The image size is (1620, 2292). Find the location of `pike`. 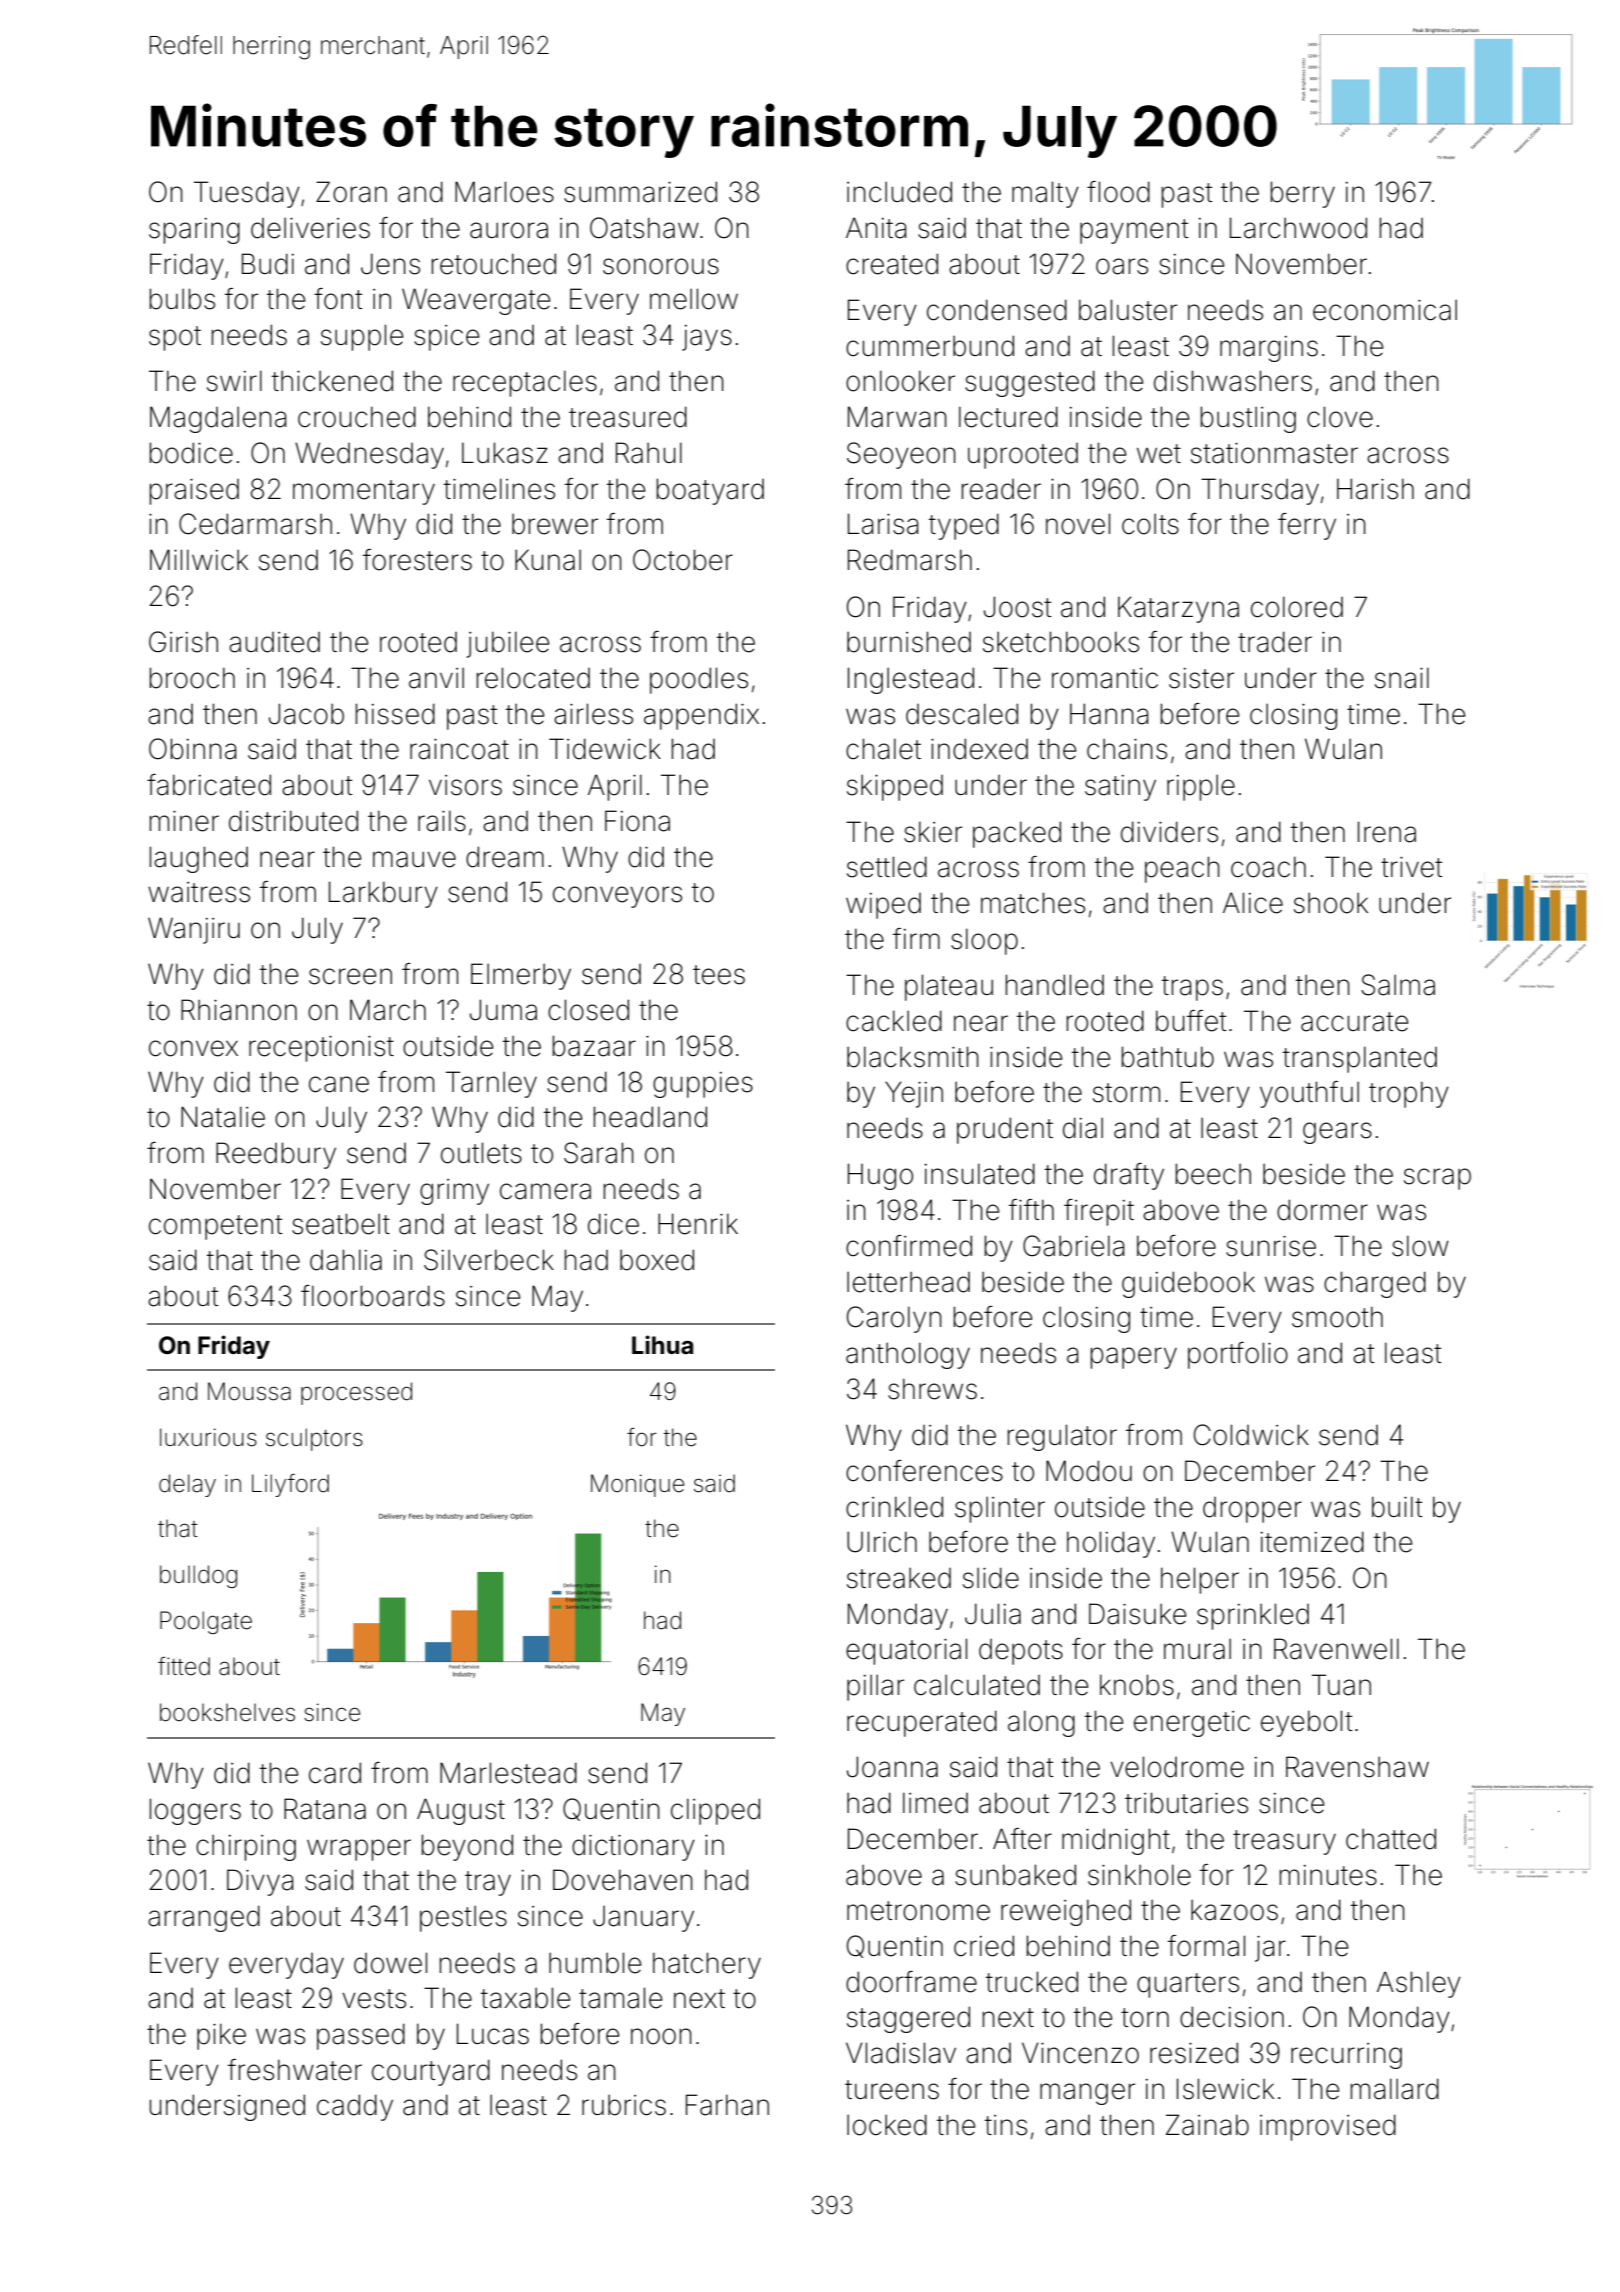

pike is located at coordinates (221, 2036).
